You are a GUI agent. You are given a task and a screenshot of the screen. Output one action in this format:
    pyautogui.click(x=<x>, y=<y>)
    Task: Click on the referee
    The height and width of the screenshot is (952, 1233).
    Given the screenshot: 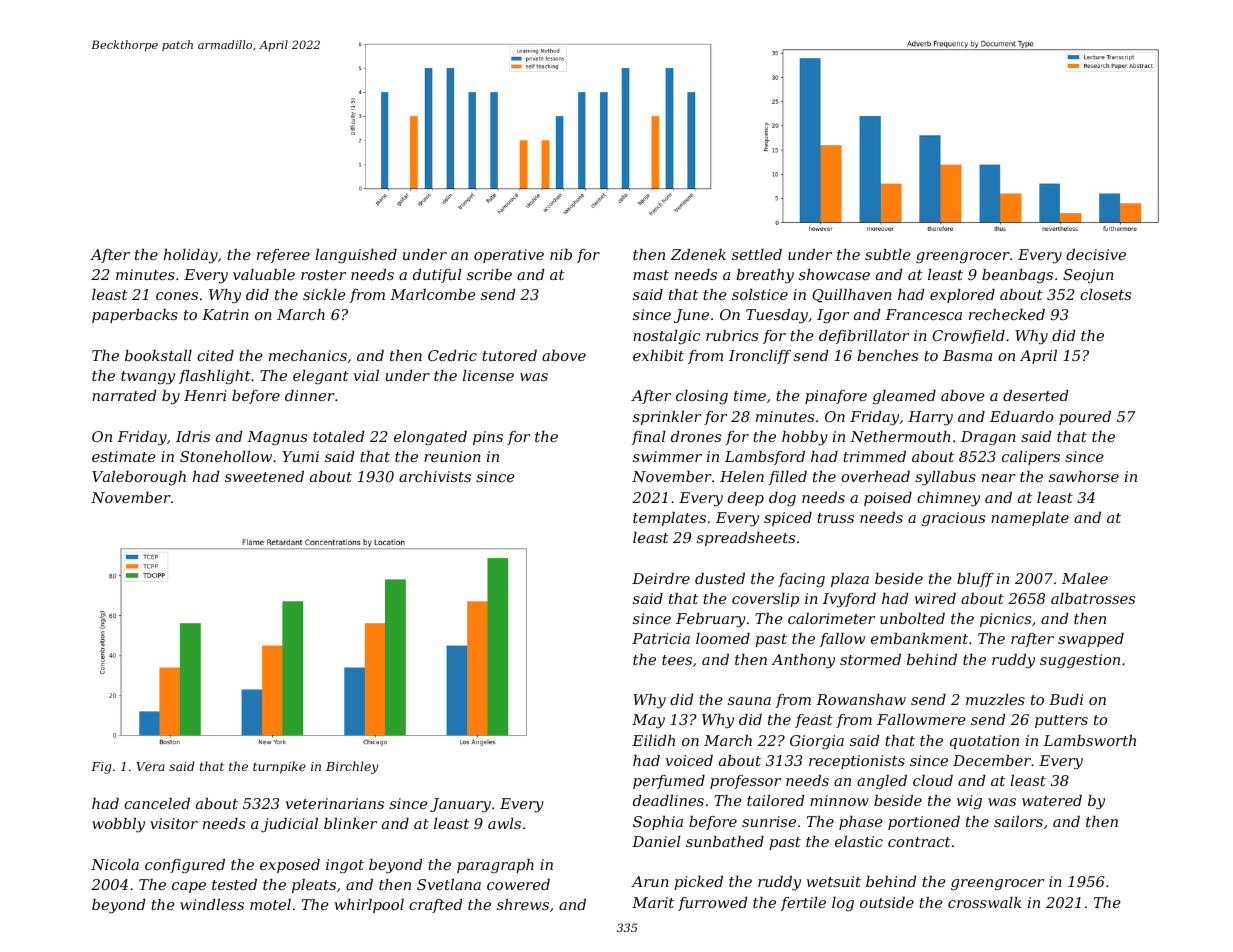 What is the action you would take?
    pyautogui.click(x=283, y=256)
